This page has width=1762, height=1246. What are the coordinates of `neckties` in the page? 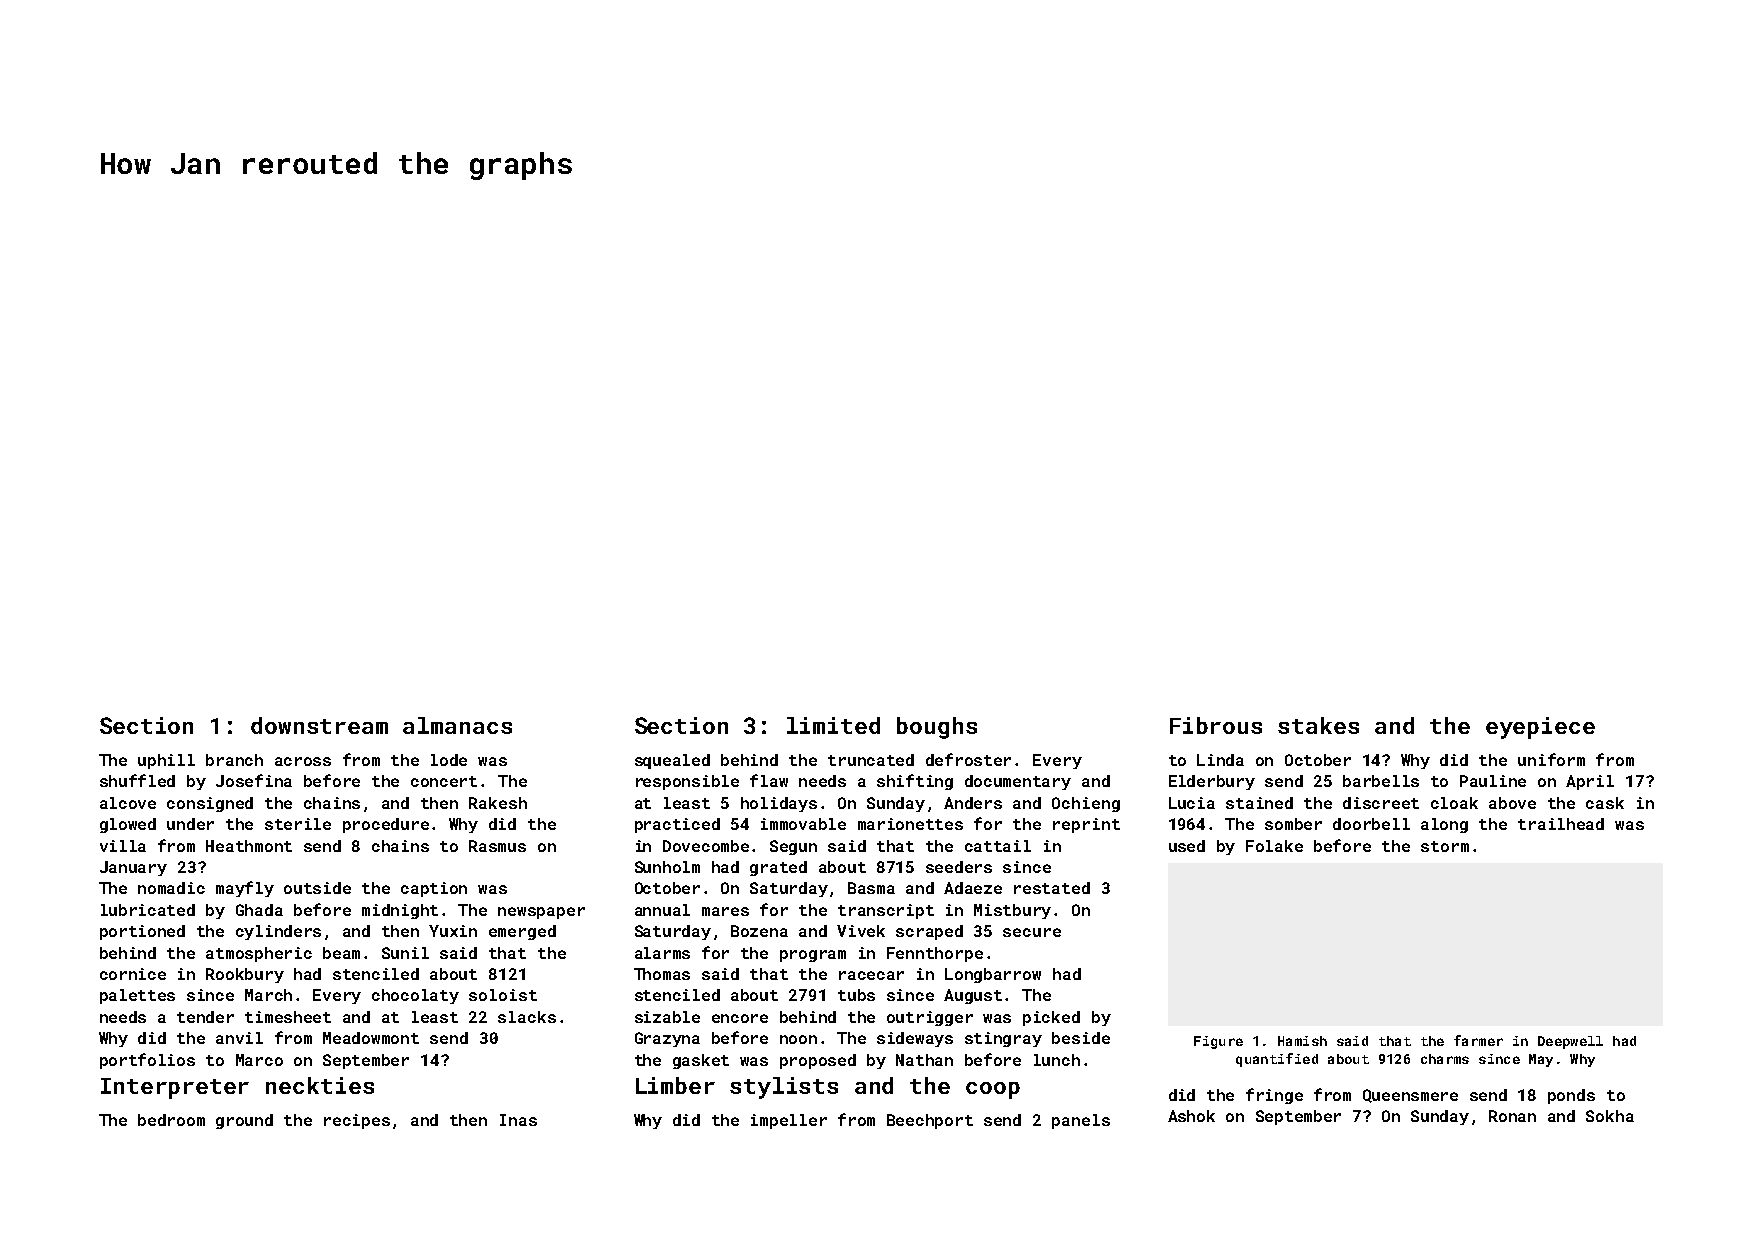 It's located at (320, 1085).
